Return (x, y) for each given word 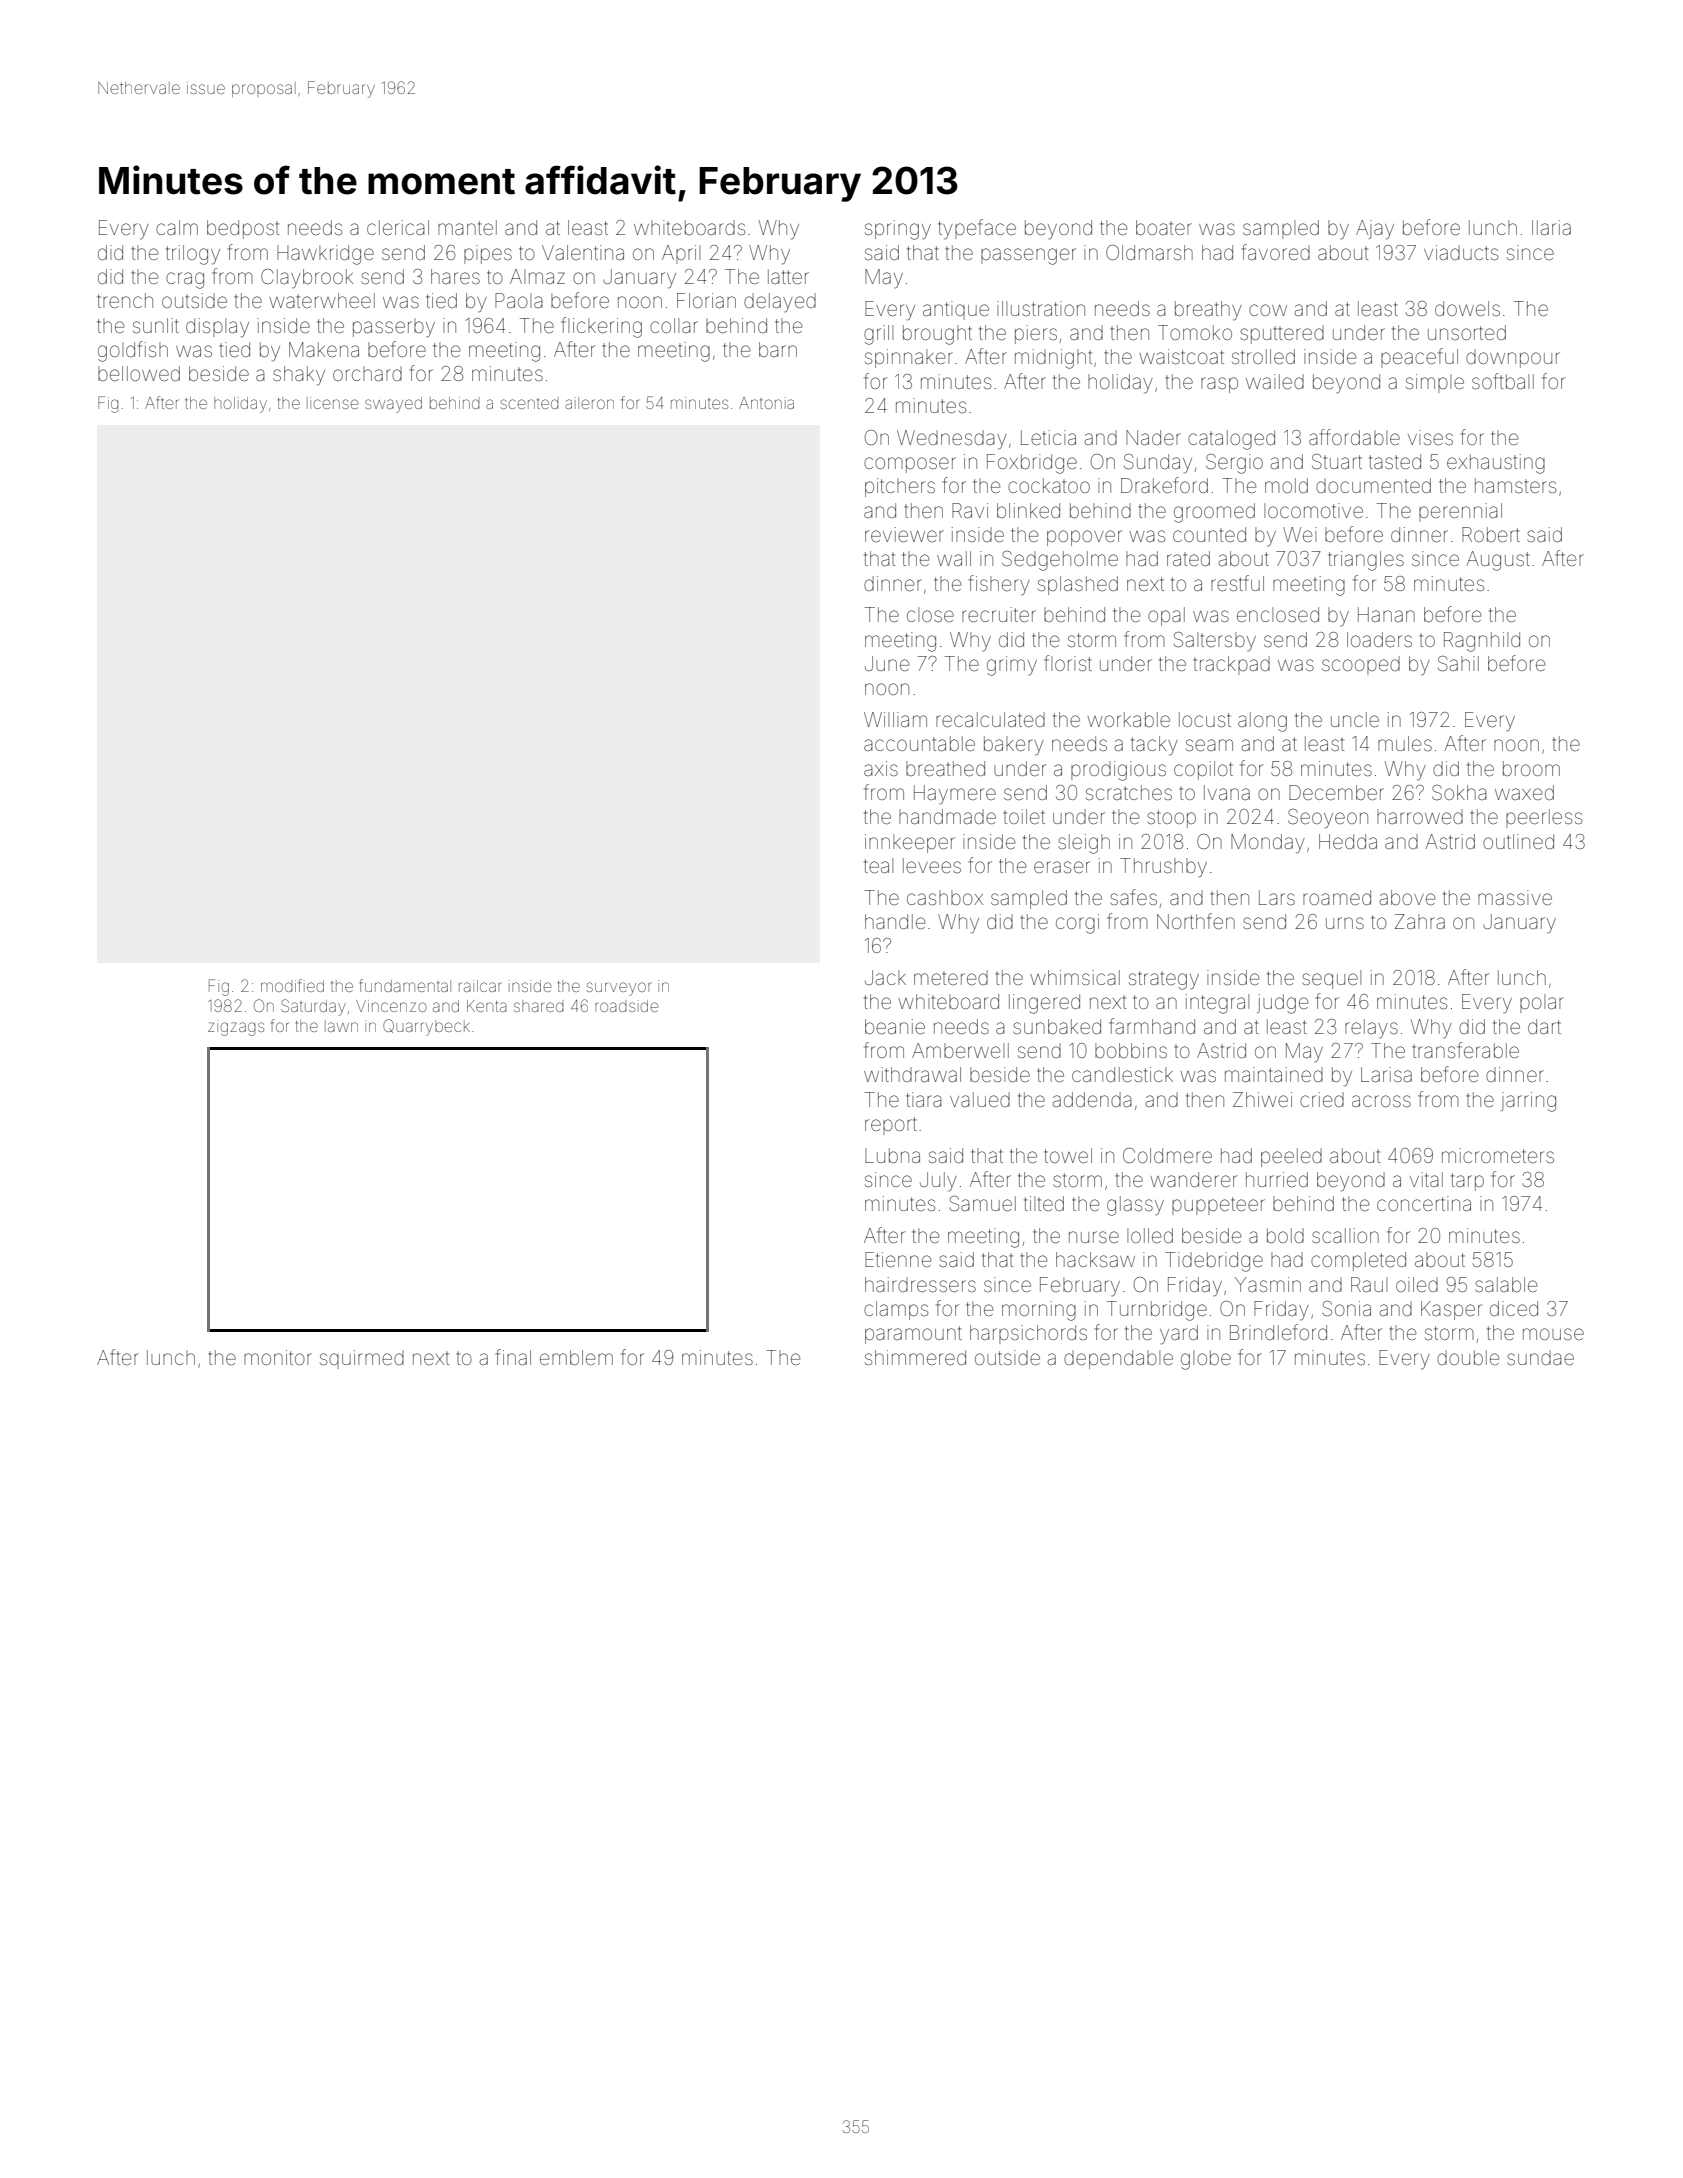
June (887, 663)
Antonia (766, 403)
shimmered (915, 1357)
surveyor (619, 989)
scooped (1361, 665)
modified (292, 985)
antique (956, 310)
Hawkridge (325, 255)
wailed (1275, 381)
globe (1206, 1360)
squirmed (362, 1359)
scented (529, 404)
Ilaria (1551, 227)
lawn (341, 1026)
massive (1515, 897)
